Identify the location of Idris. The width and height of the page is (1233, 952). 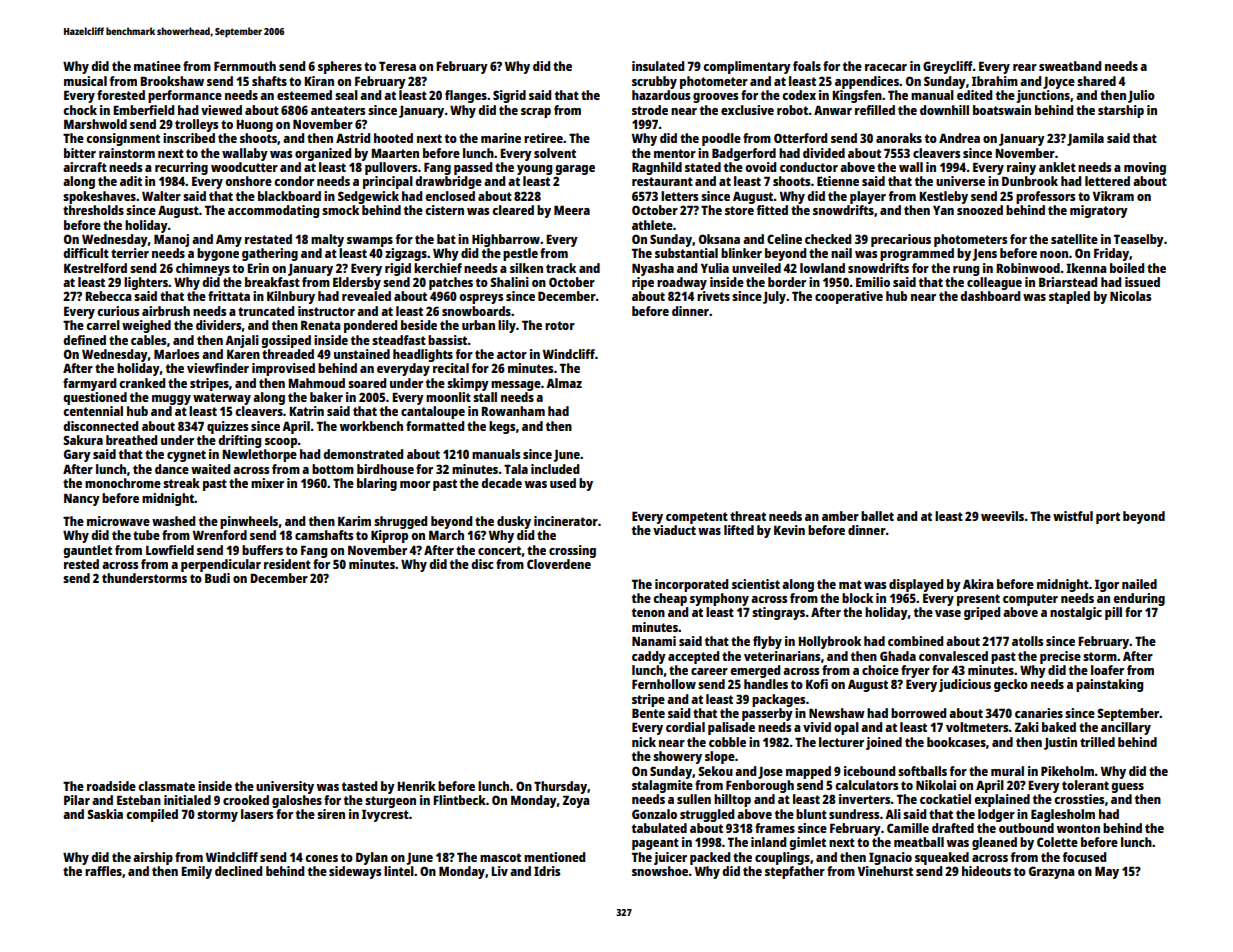
(547, 871).
